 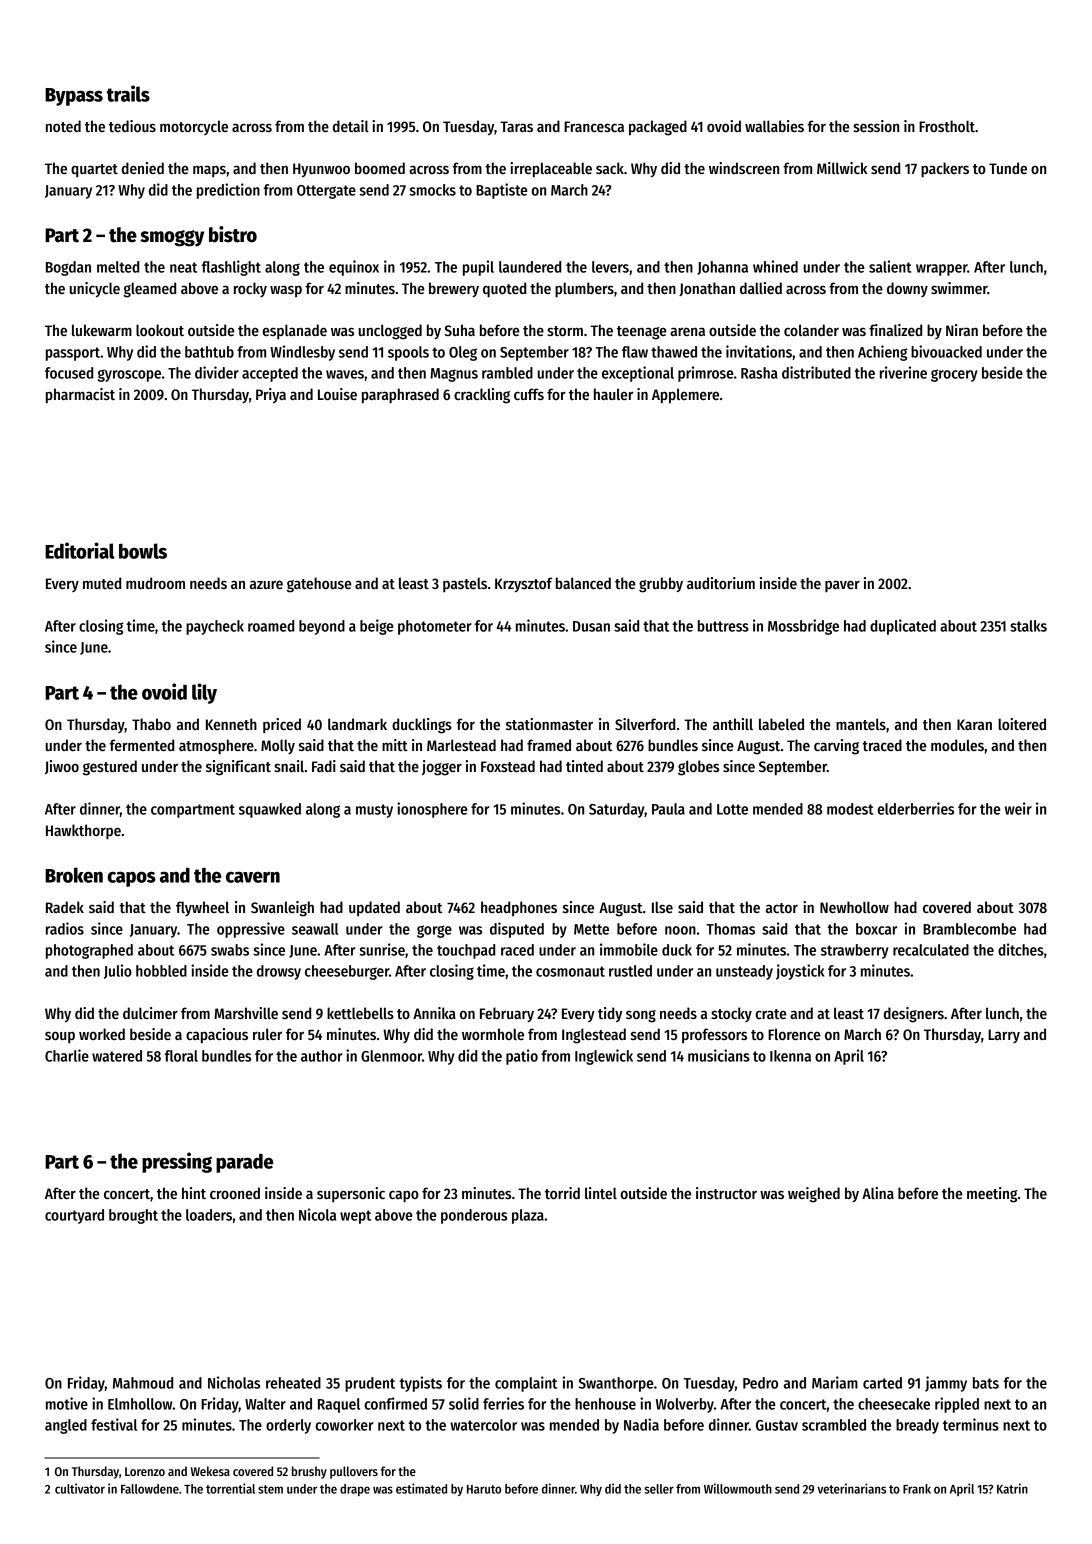 I want to click on finalized, so click(x=895, y=330).
